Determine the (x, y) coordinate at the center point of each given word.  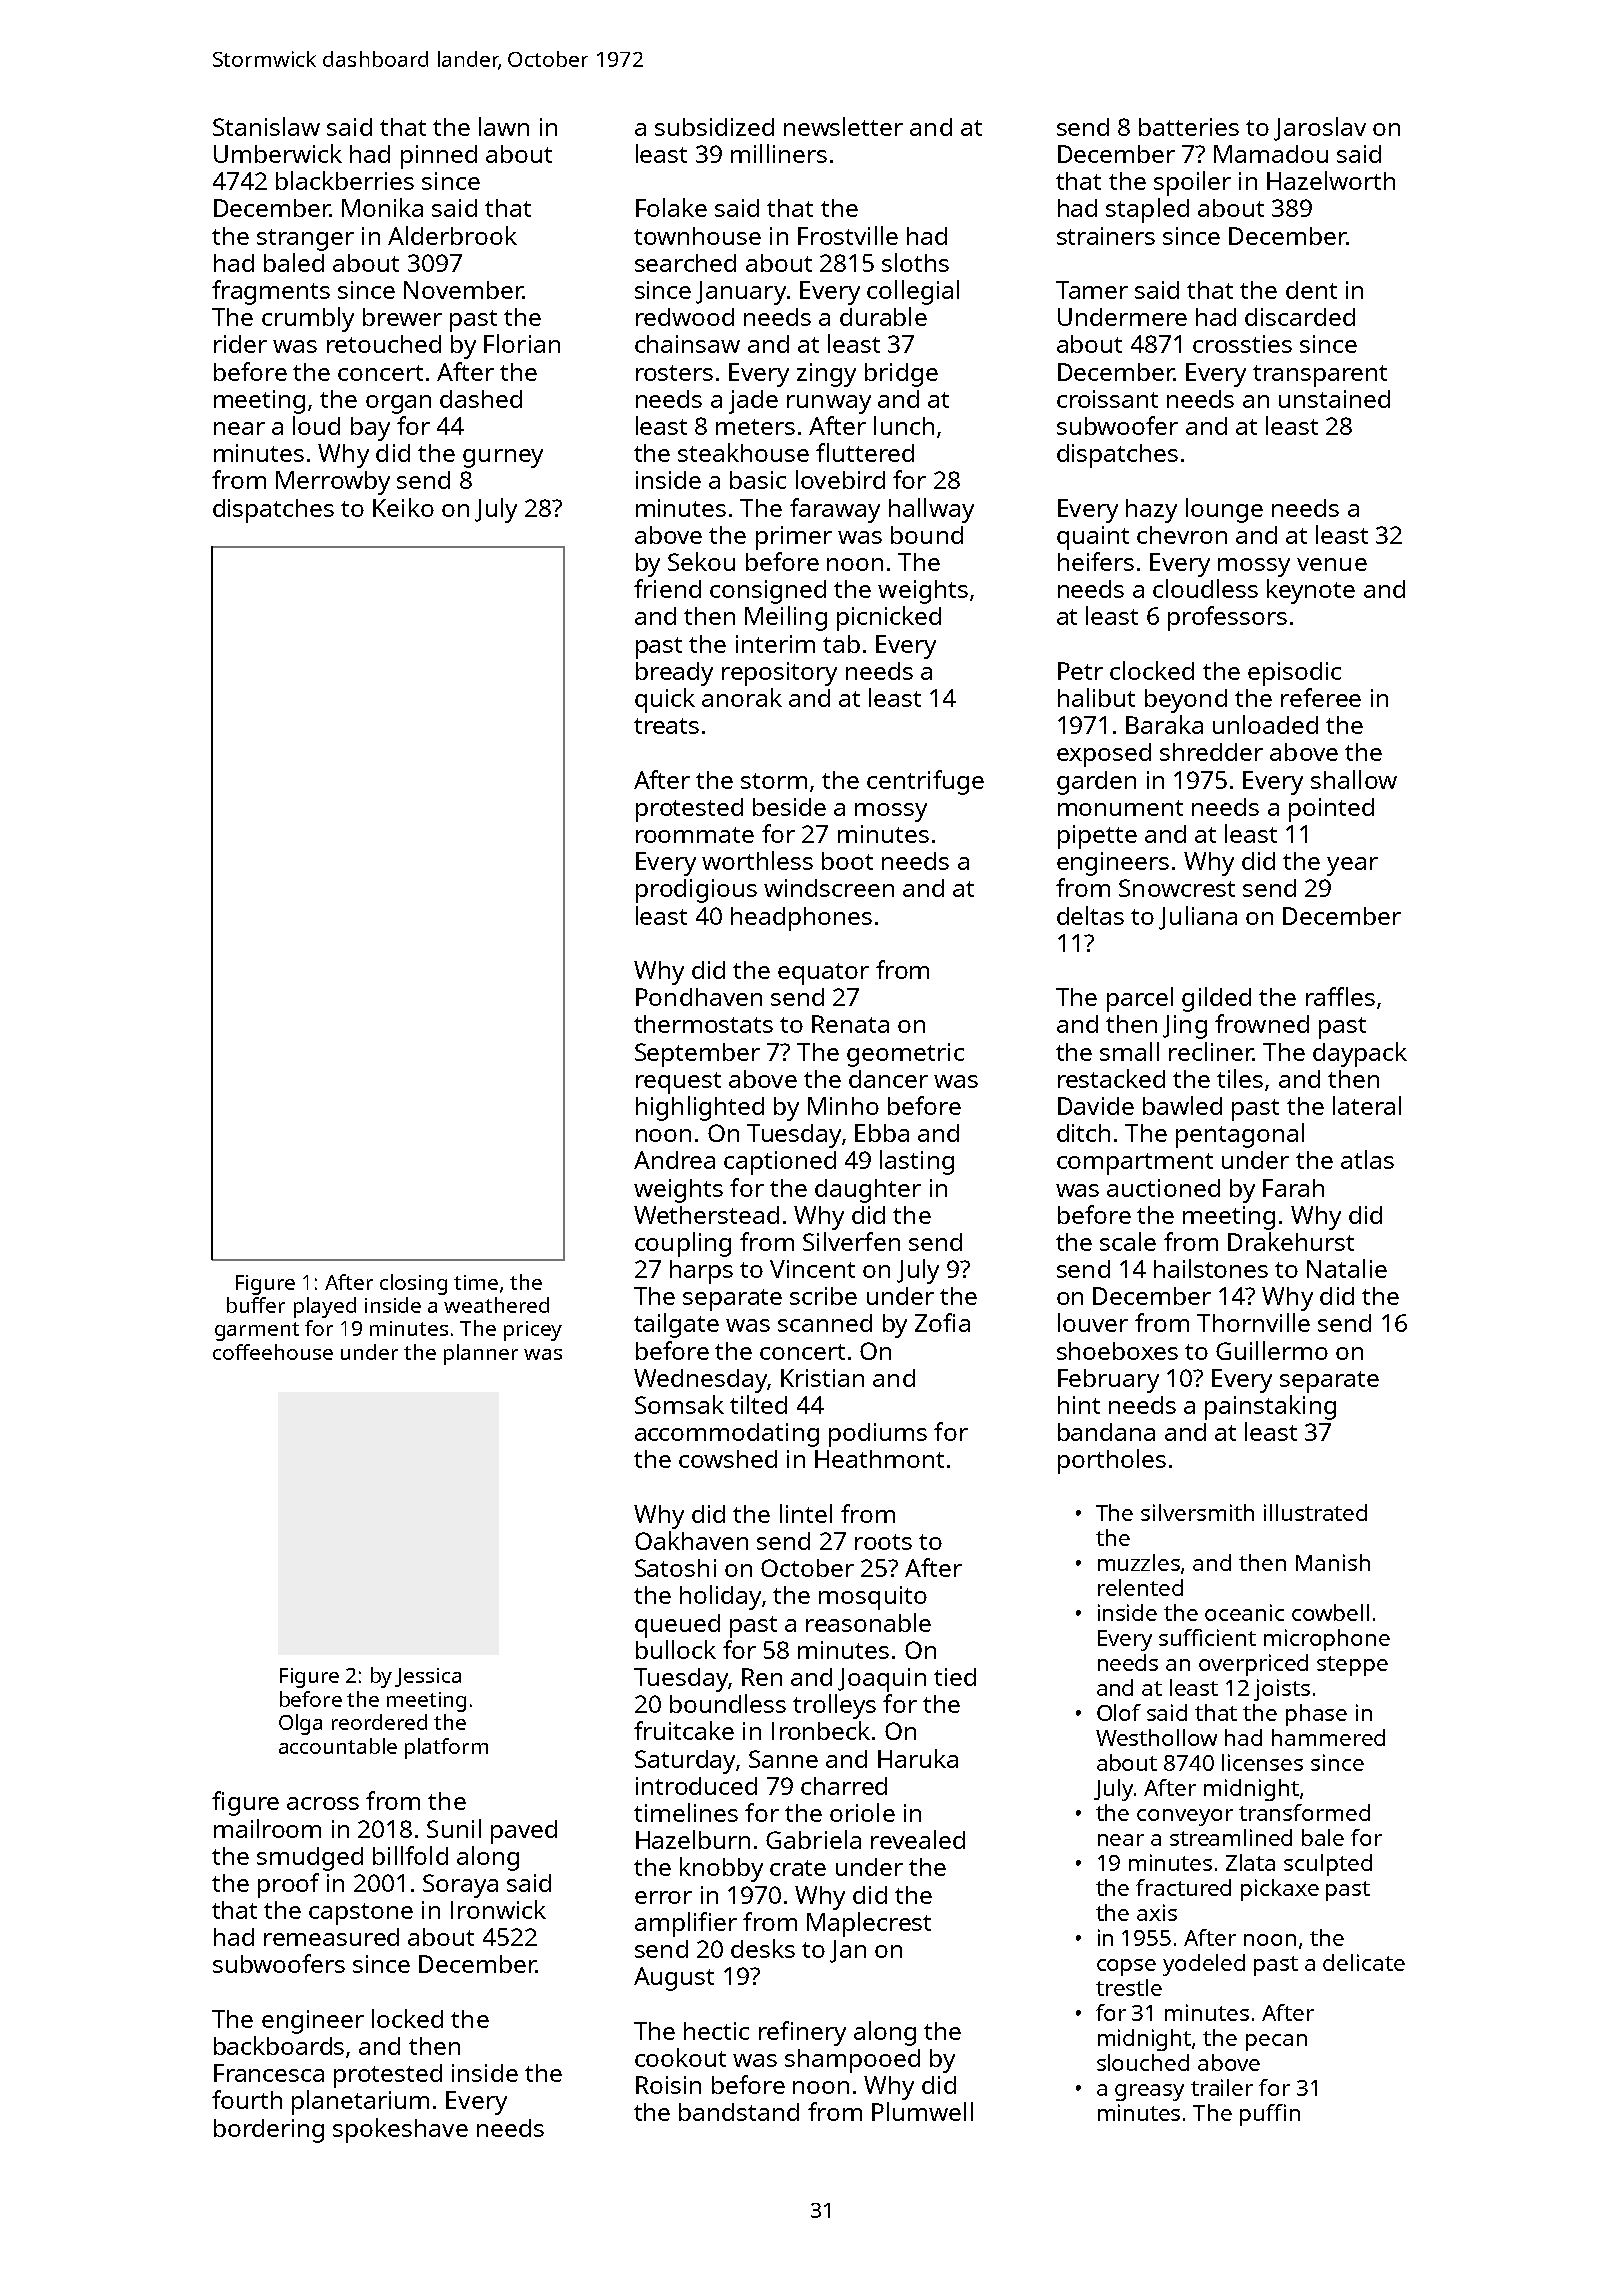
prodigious (696, 891)
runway (829, 404)
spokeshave (400, 2130)
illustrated (1315, 1512)
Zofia (942, 1322)
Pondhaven (699, 997)
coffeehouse (273, 1352)
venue (1332, 564)
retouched (384, 344)
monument (1120, 808)
